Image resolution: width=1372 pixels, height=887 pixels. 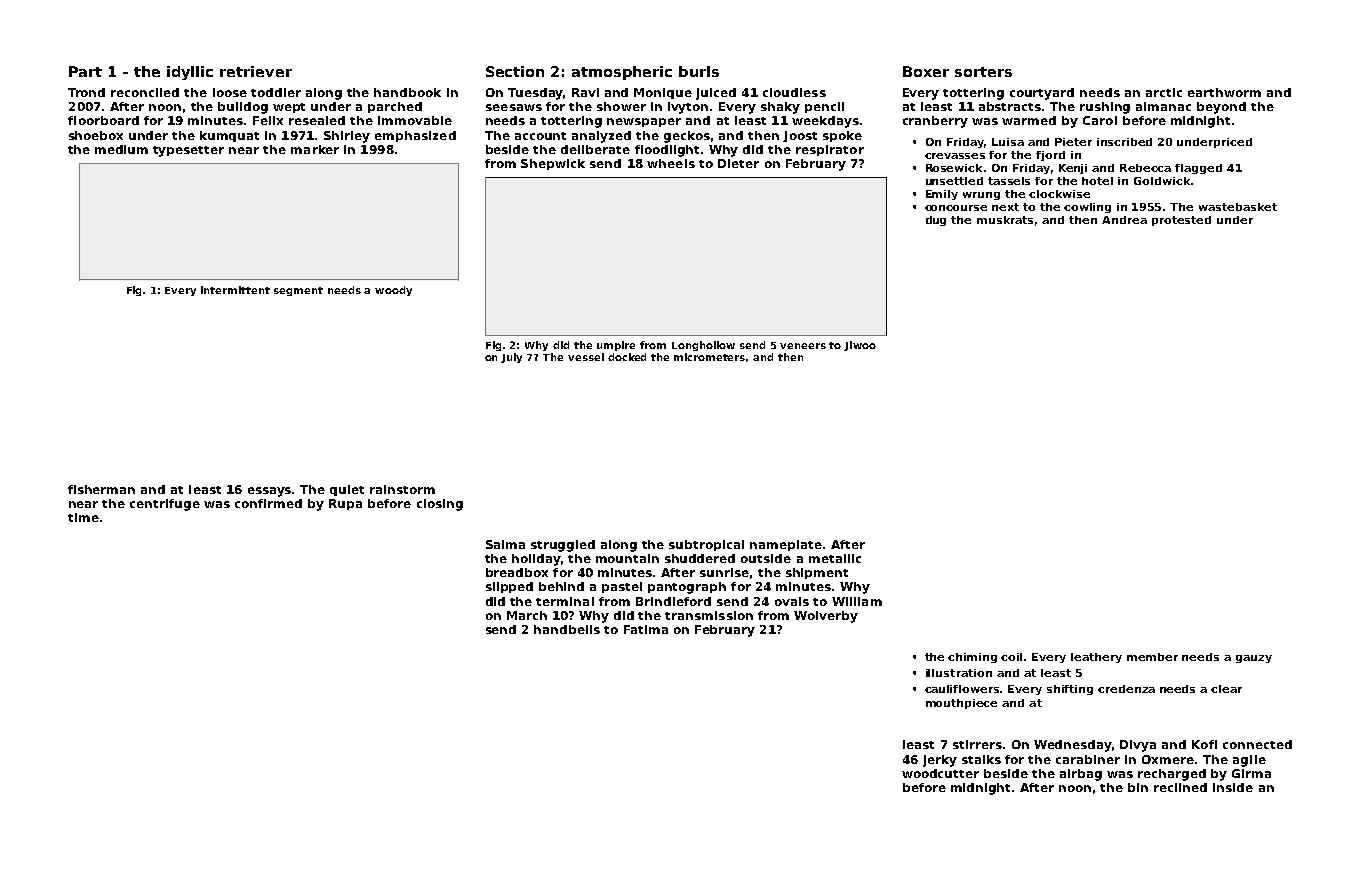 What do you see at coordinates (83, 517) in the page?
I see `time` at bounding box center [83, 517].
